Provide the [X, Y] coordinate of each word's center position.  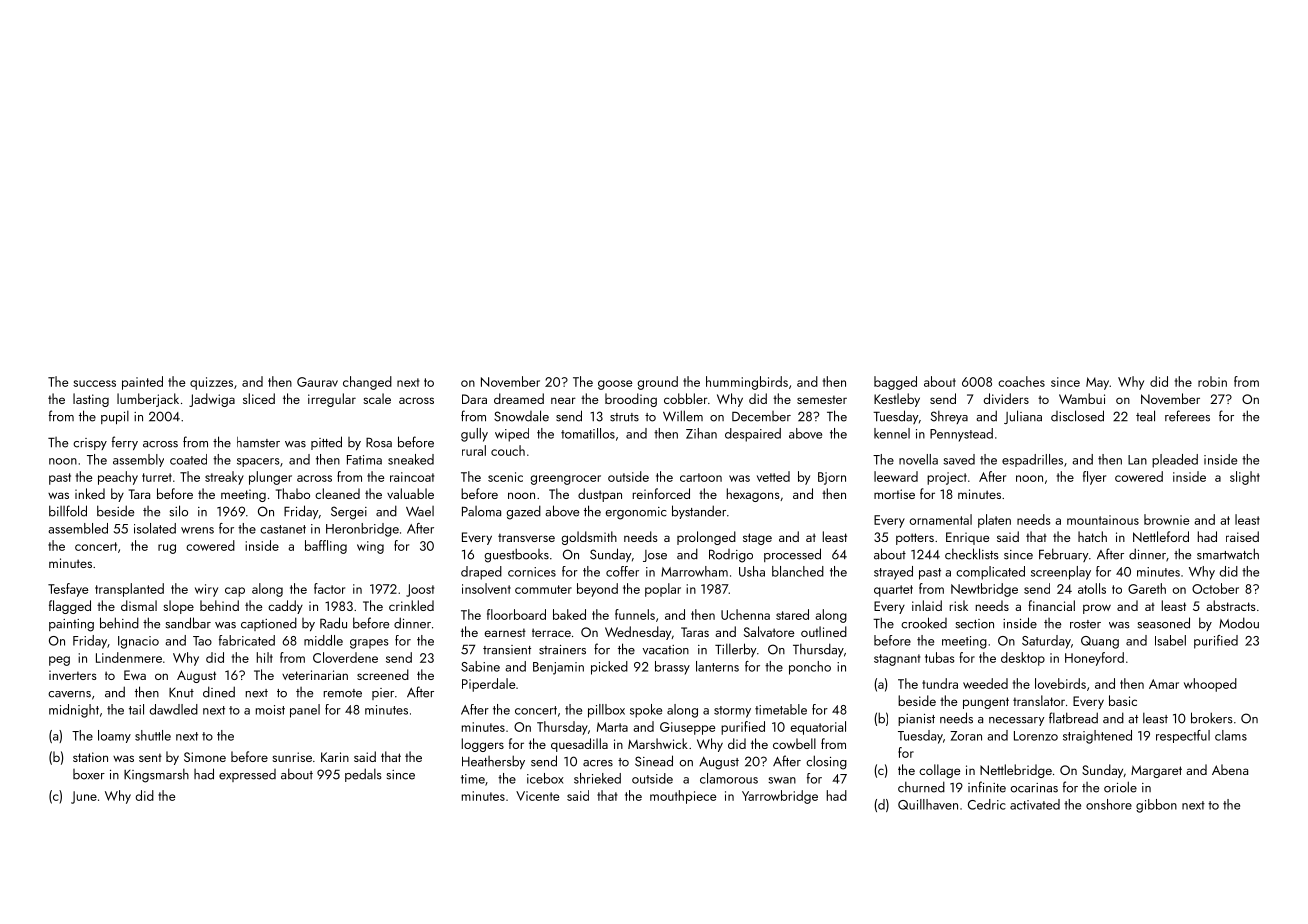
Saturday [1046, 642]
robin [1212, 381]
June [84, 797]
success [94, 383]
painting [71, 625]
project [947, 478]
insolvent [486, 588]
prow [1097, 609]
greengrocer [565, 480]
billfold [68, 511]
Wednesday [638, 633]
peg [59, 661]
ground [657, 383]
